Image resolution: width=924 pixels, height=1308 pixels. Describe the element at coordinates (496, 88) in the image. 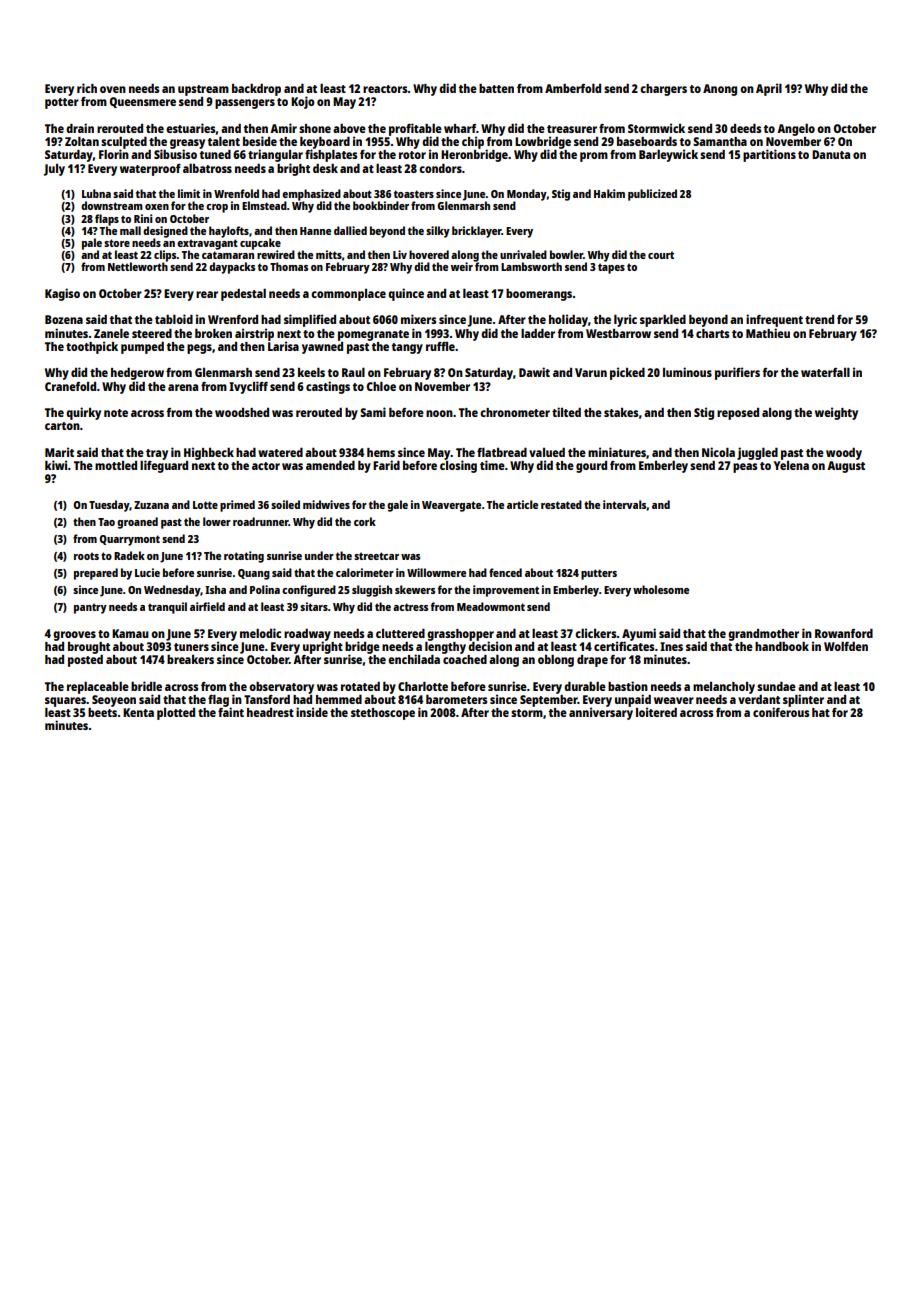

I see `batten` at that location.
